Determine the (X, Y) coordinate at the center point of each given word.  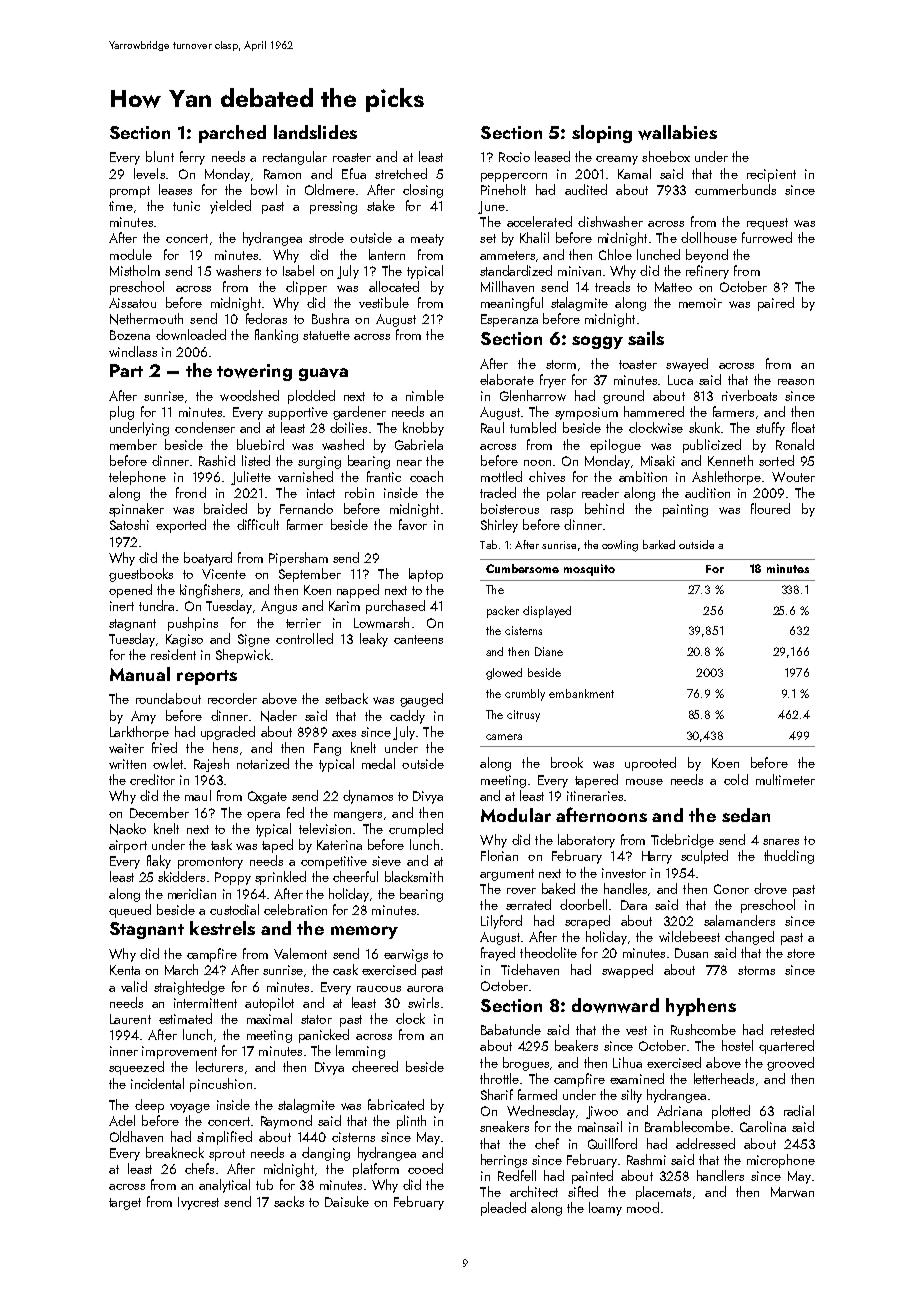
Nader (279, 716)
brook (567, 762)
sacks (289, 1201)
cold (736, 779)
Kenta (125, 970)
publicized (712, 446)
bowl (264, 189)
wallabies (677, 132)
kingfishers (210, 591)
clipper (306, 288)
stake (381, 205)
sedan (746, 815)
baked (558, 888)
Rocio (514, 157)
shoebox (666, 156)
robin (359, 492)
